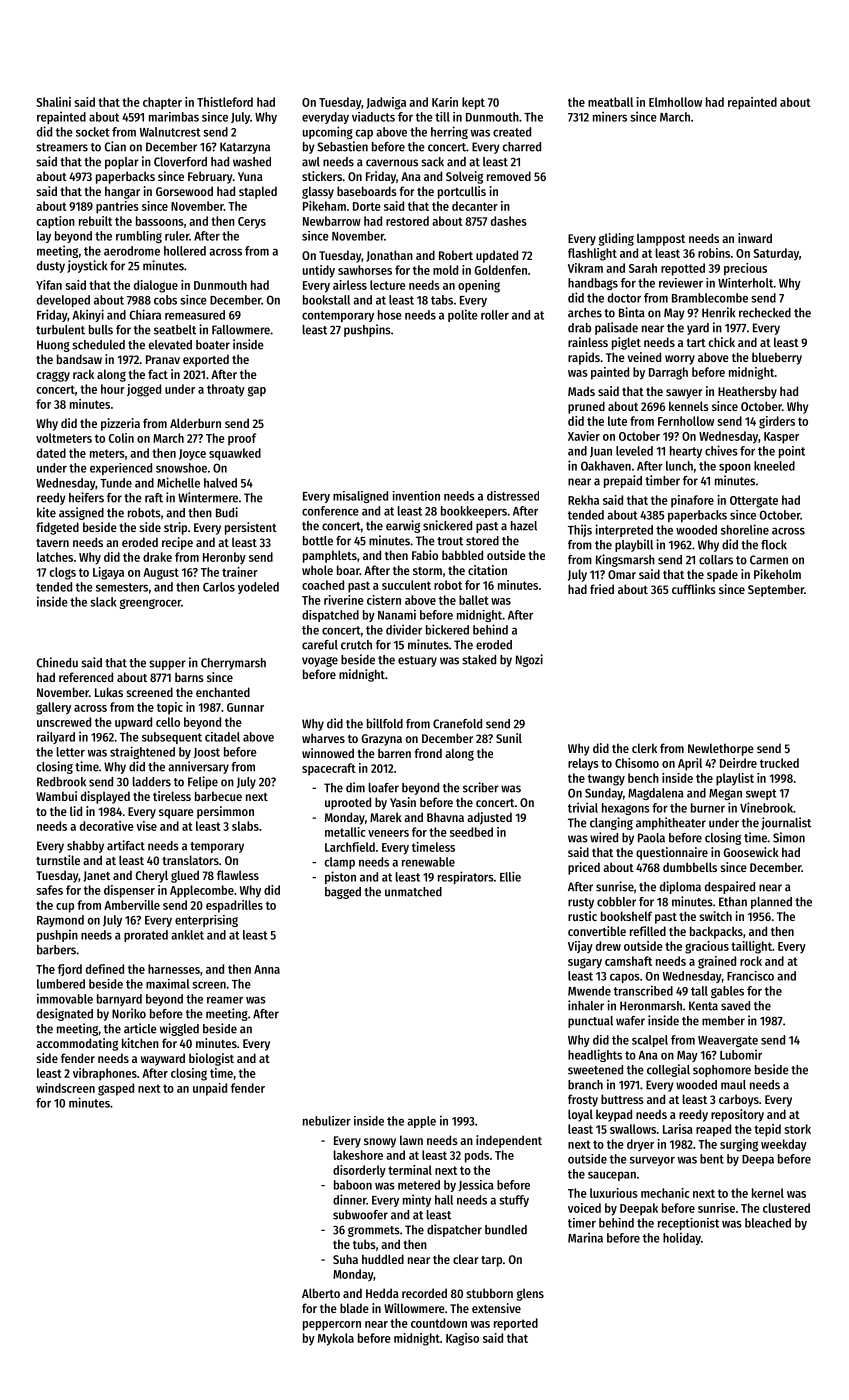 The height and width of the document is (1400, 849). I want to click on displayed, so click(105, 797).
